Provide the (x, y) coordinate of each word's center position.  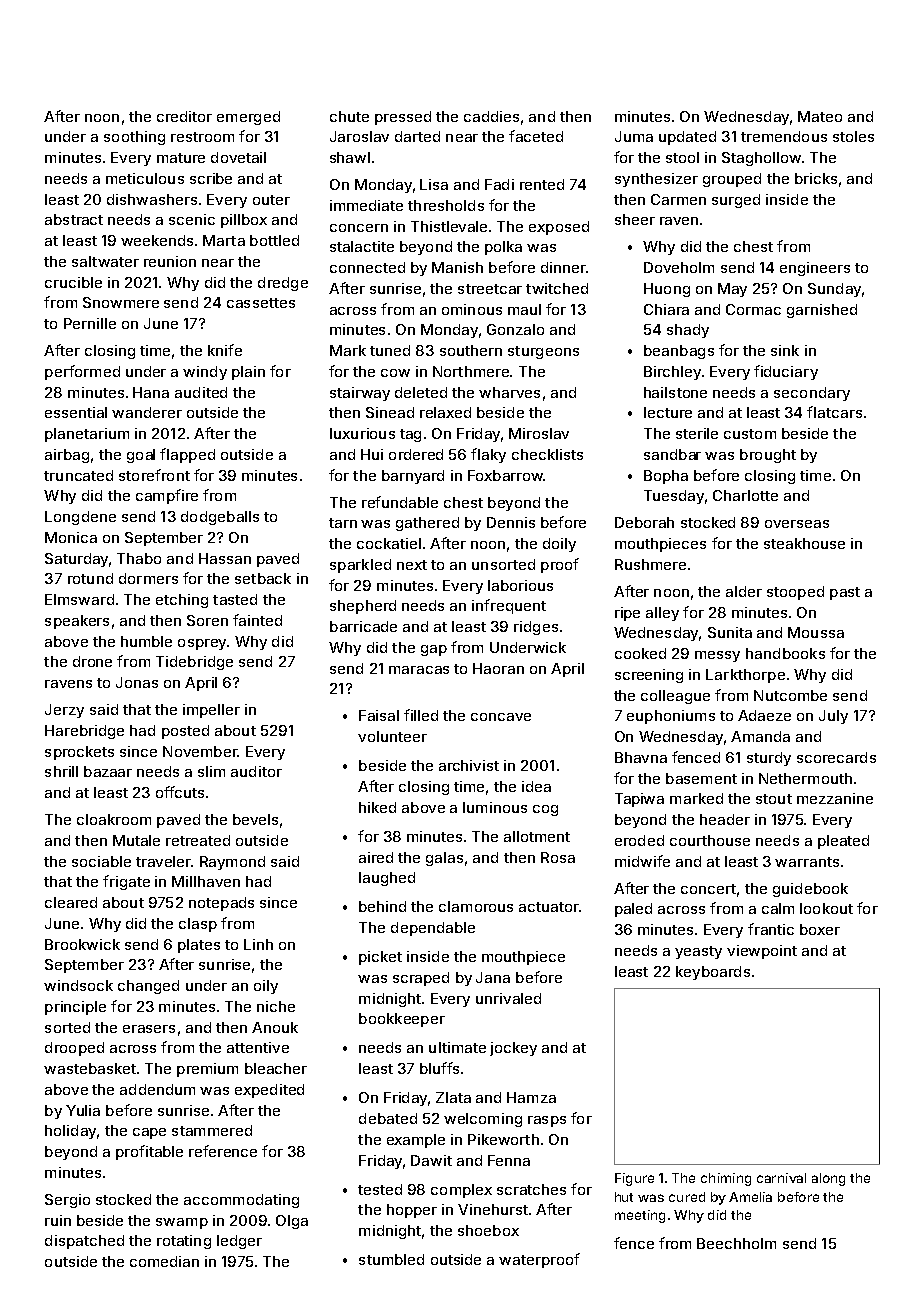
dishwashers (152, 199)
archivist (469, 765)
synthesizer (656, 180)
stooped (795, 593)
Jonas (137, 682)
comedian (164, 1261)
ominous (472, 309)
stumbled (391, 1259)
